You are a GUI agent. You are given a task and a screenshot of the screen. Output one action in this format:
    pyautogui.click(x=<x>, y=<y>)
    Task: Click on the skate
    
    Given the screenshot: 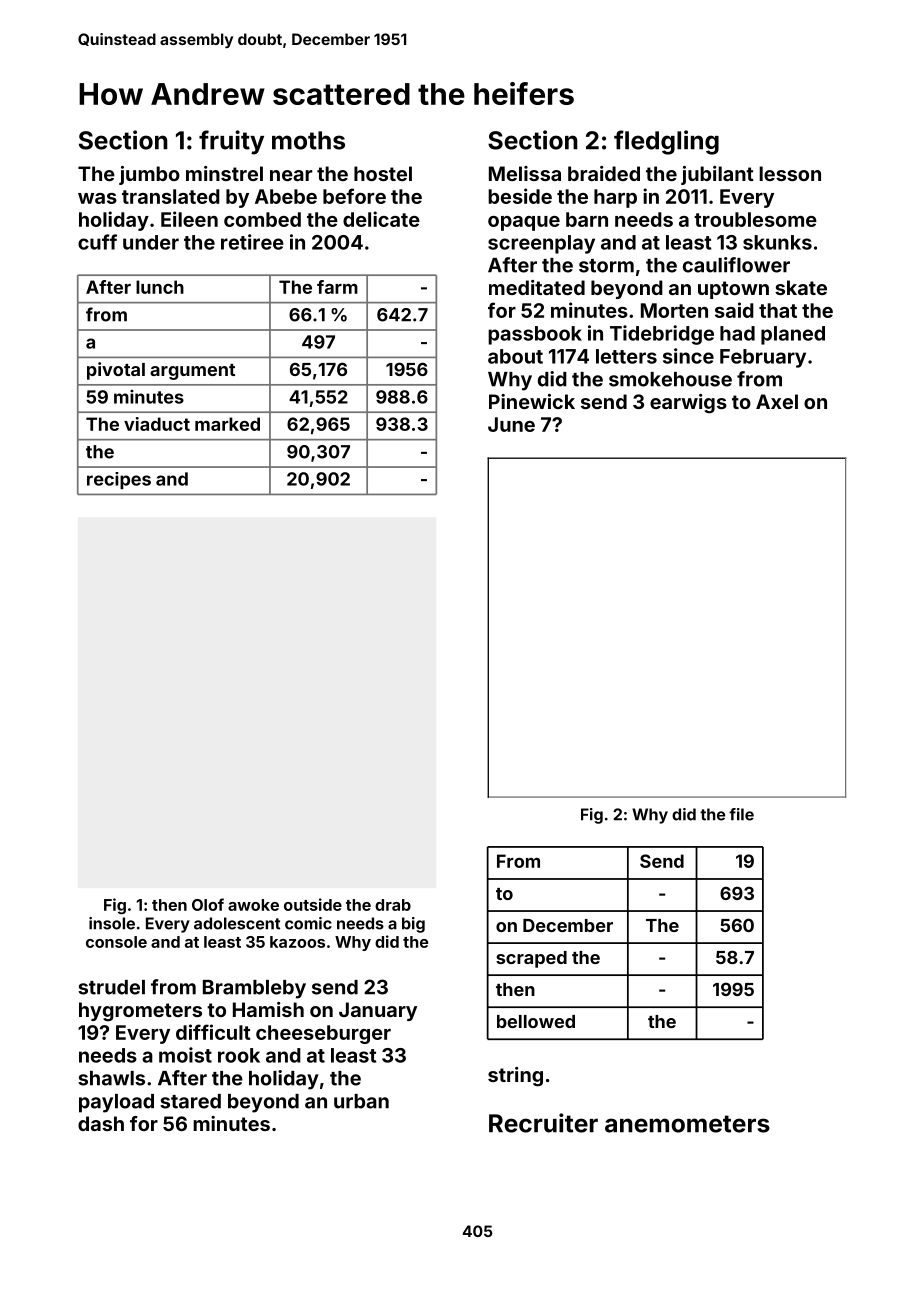 What is the action you would take?
    pyautogui.click(x=801, y=287)
